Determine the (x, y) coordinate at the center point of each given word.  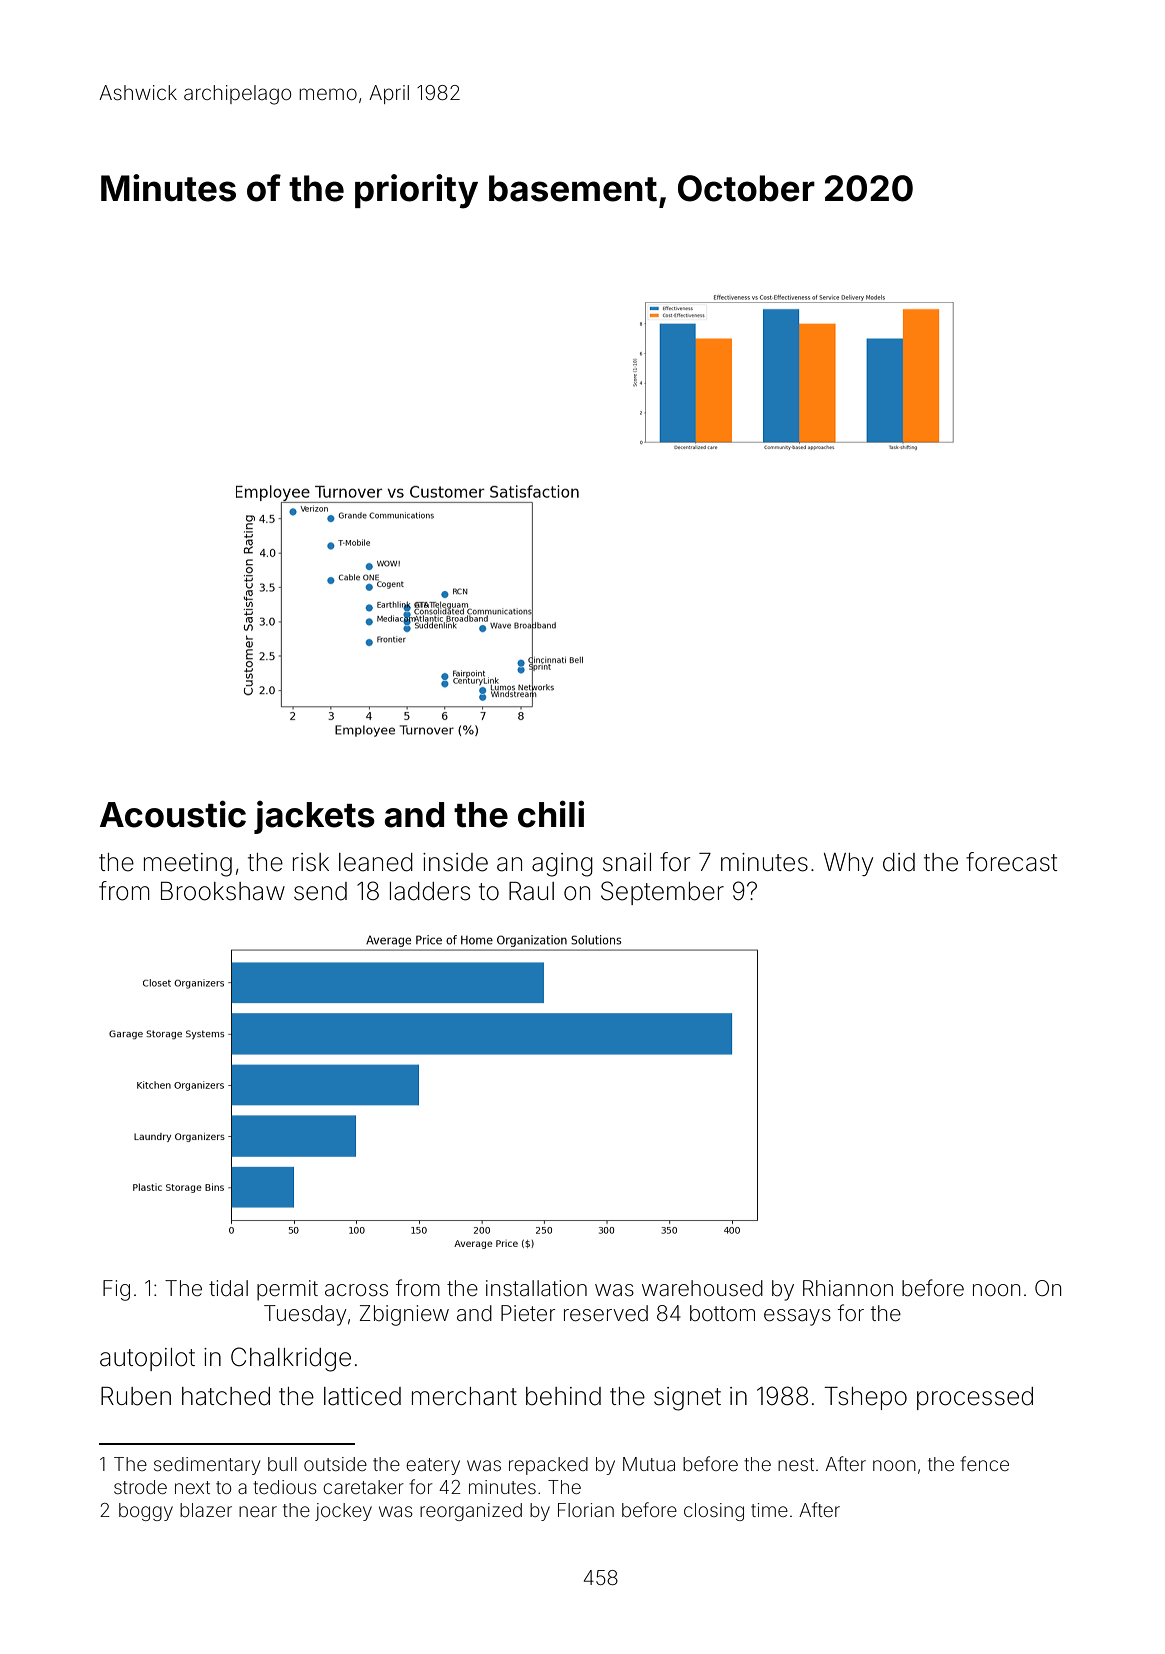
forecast (1011, 862)
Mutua (649, 1464)
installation (536, 1288)
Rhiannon (848, 1288)
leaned (376, 862)
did (899, 862)
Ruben (136, 1396)
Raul (531, 891)
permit (287, 1290)
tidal (228, 1288)
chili (551, 814)
